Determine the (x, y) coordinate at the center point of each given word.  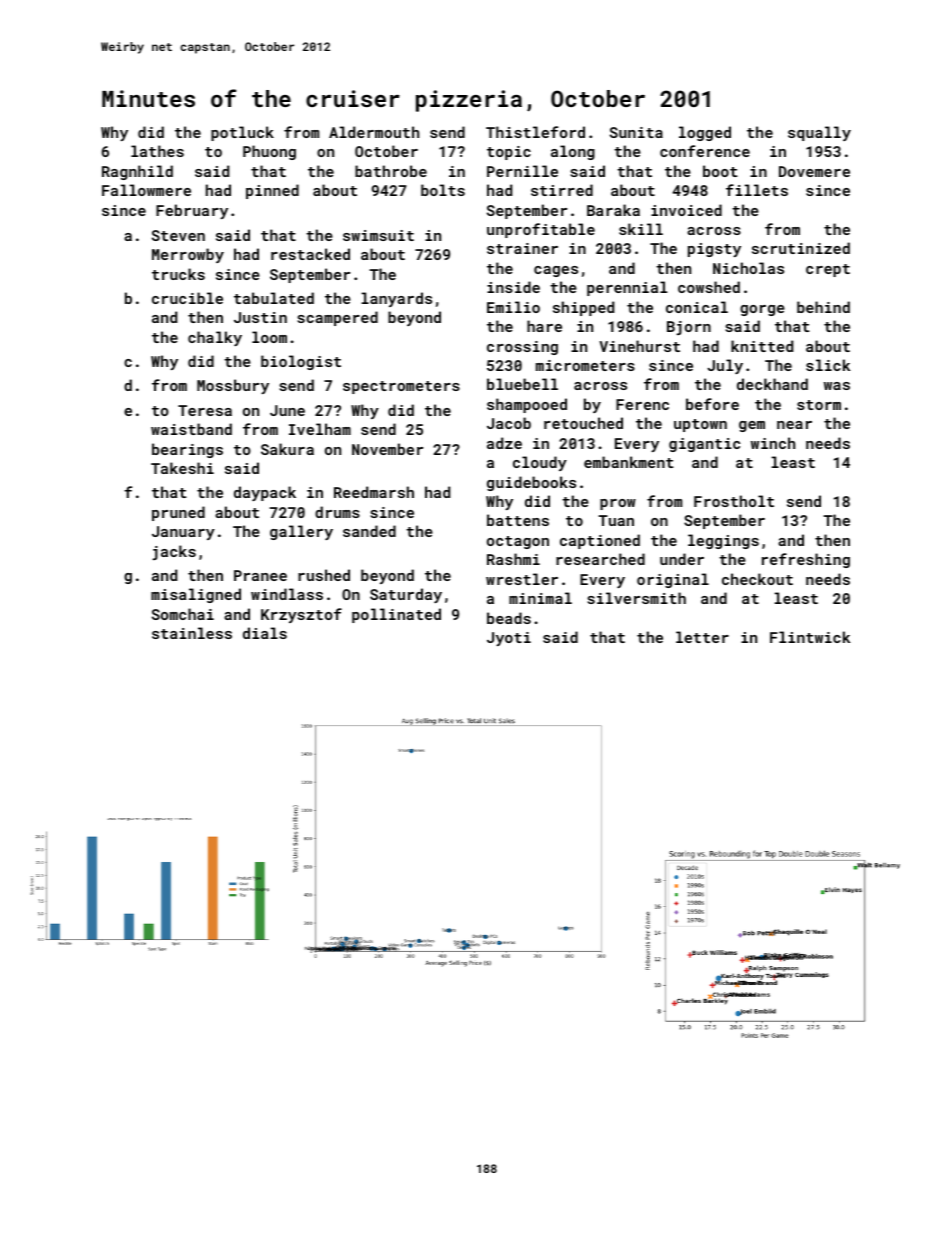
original (673, 580)
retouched (583, 423)
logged (705, 133)
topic (509, 153)
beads (509, 618)
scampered (337, 318)
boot (720, 171)
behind (823, 307)
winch (773, 443)
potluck (242, 133)
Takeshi (182, 468)
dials (265, 633)
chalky (215, 338)
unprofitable (541, 230)
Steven (178, 235)
